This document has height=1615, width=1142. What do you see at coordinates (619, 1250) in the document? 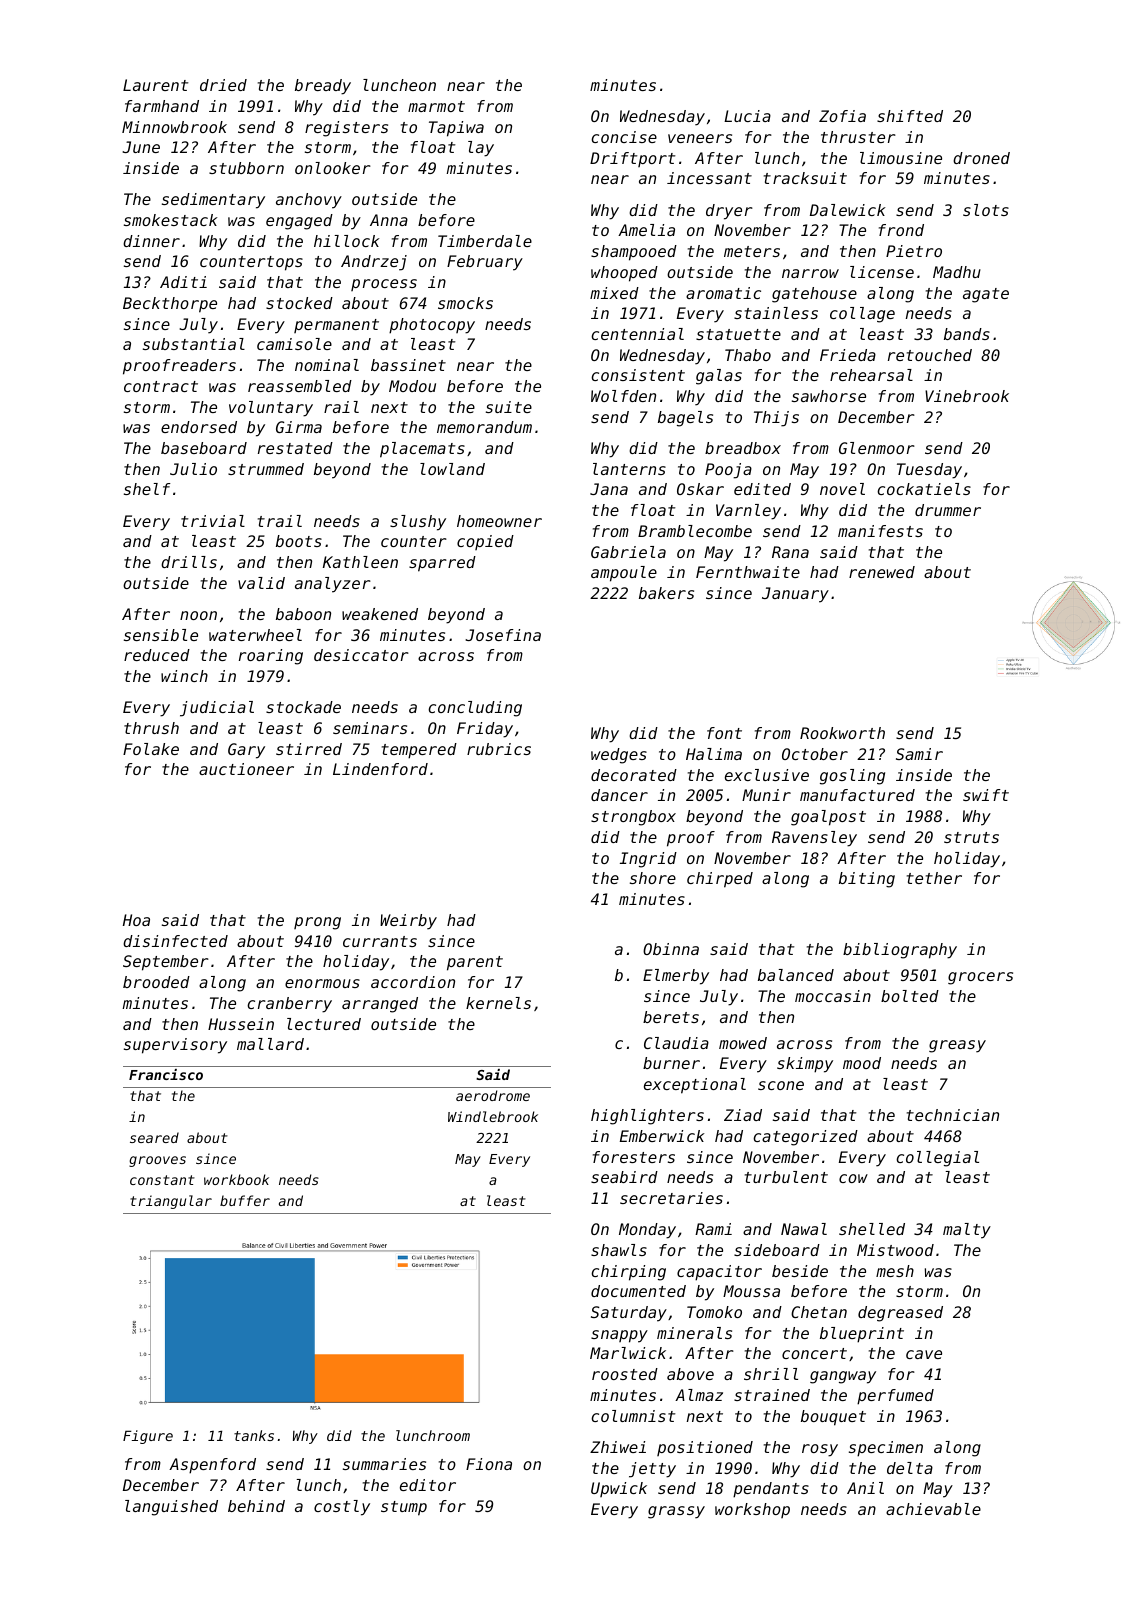
I see `shawls` at bounding box center [619, 1250].
